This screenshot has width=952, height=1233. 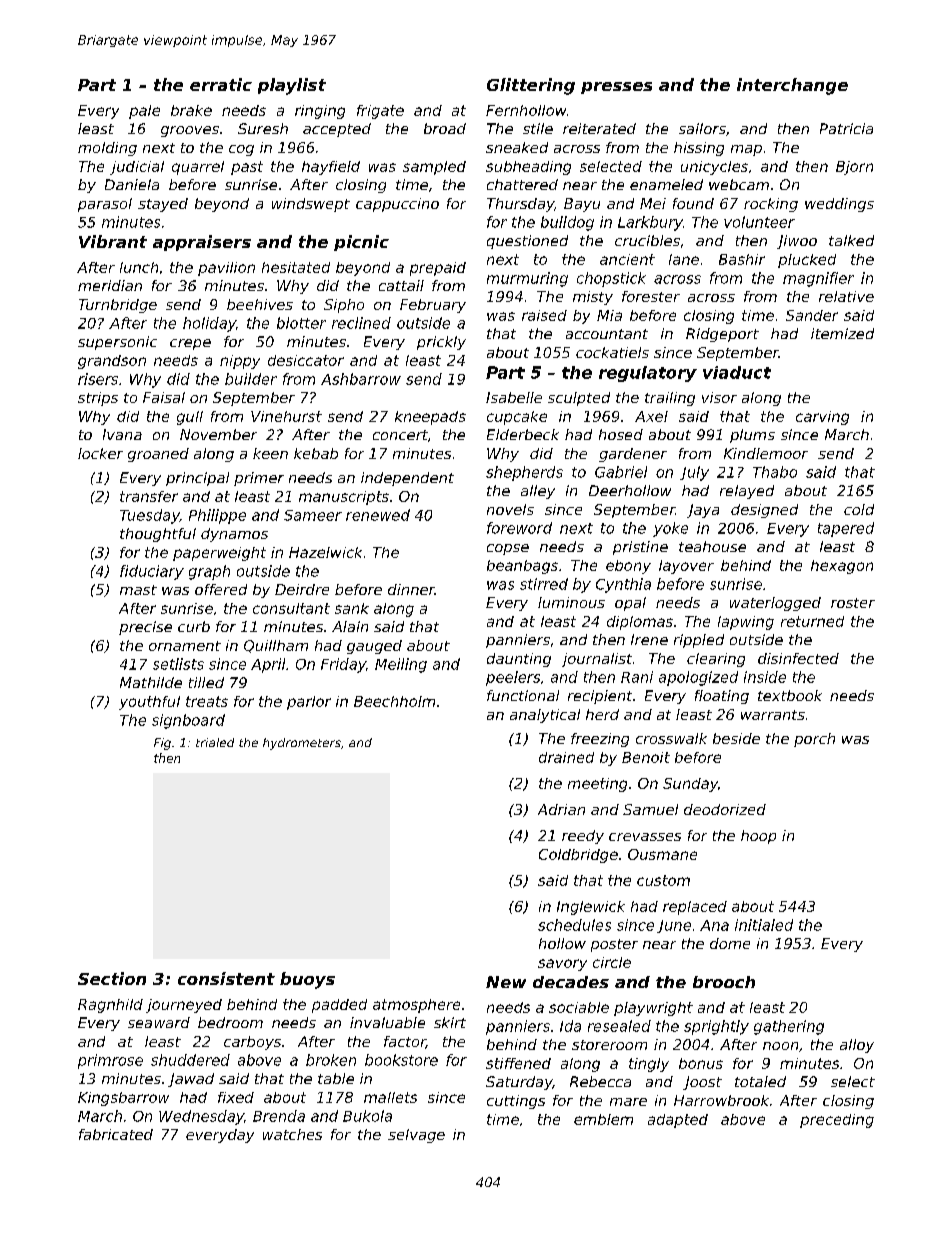 What do you see at coordinates (270, 453) in the screenshot?
I see `keen` at bounding box center [270, 453].
